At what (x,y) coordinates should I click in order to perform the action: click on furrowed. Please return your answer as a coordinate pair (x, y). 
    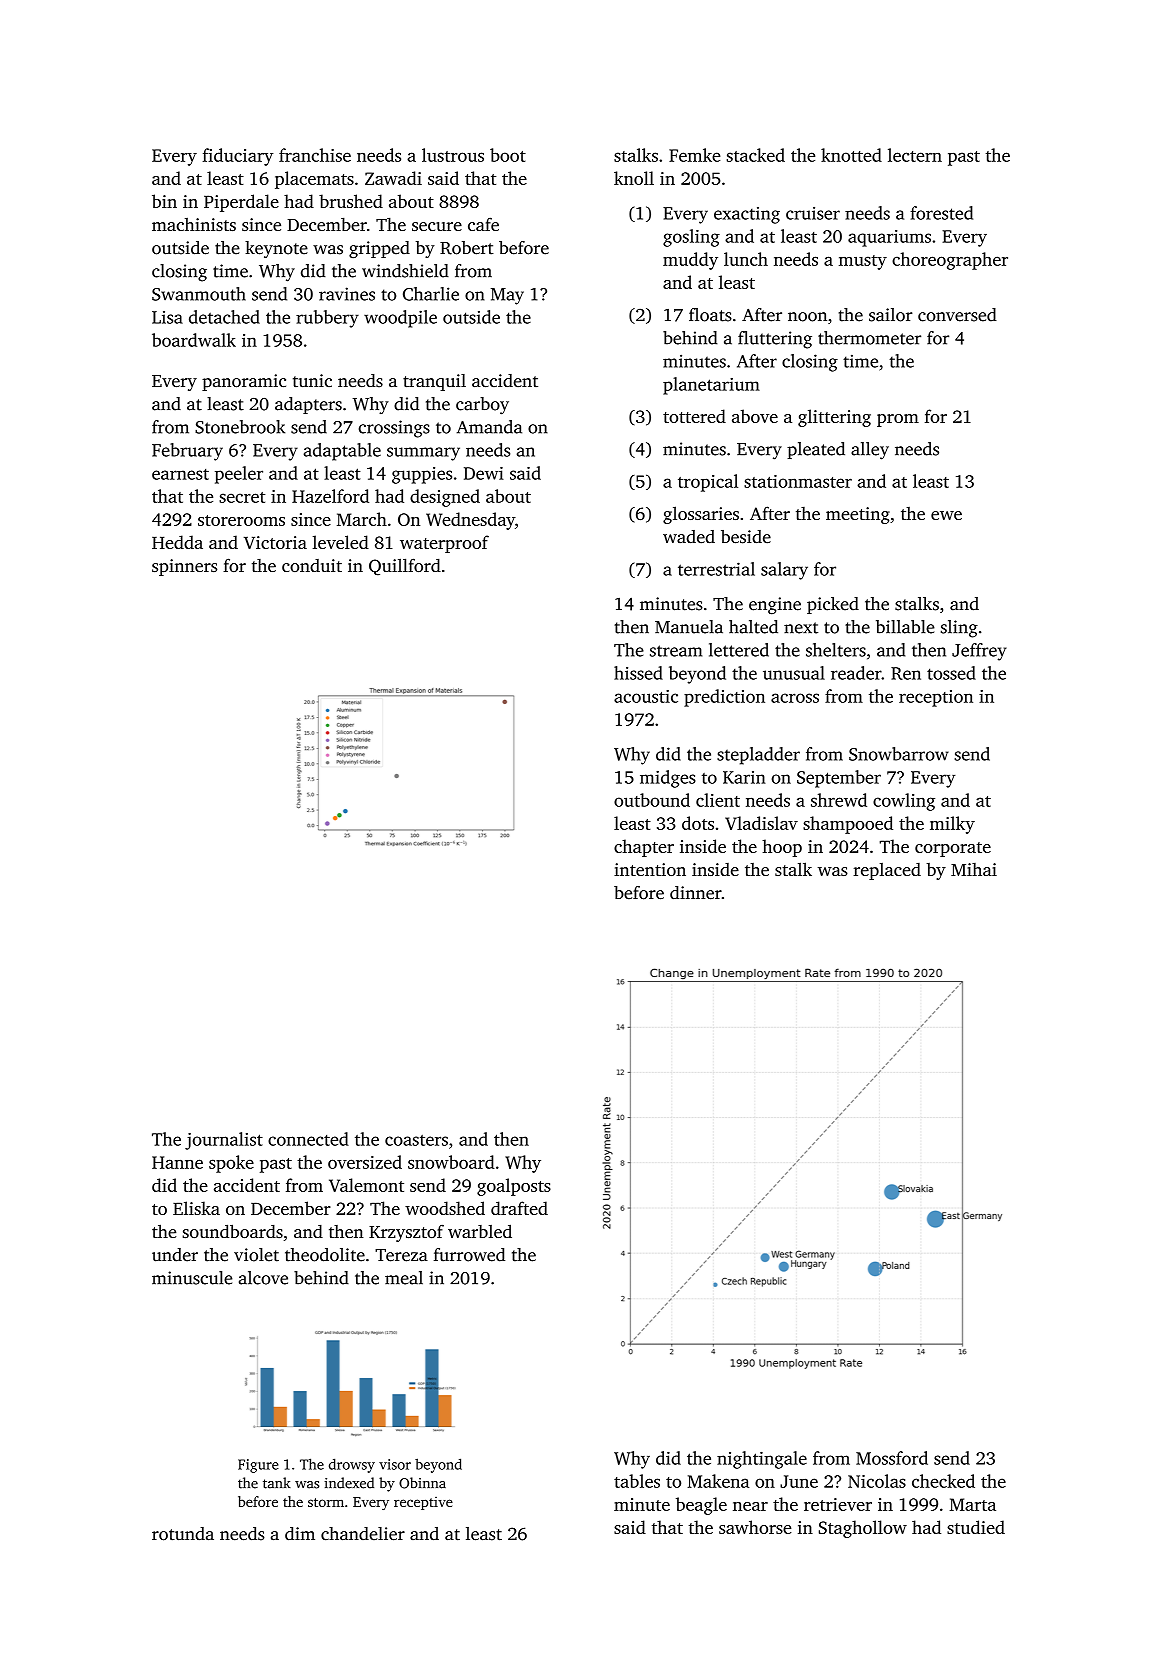
    Looking at the image, I should click on (469, 1255).
